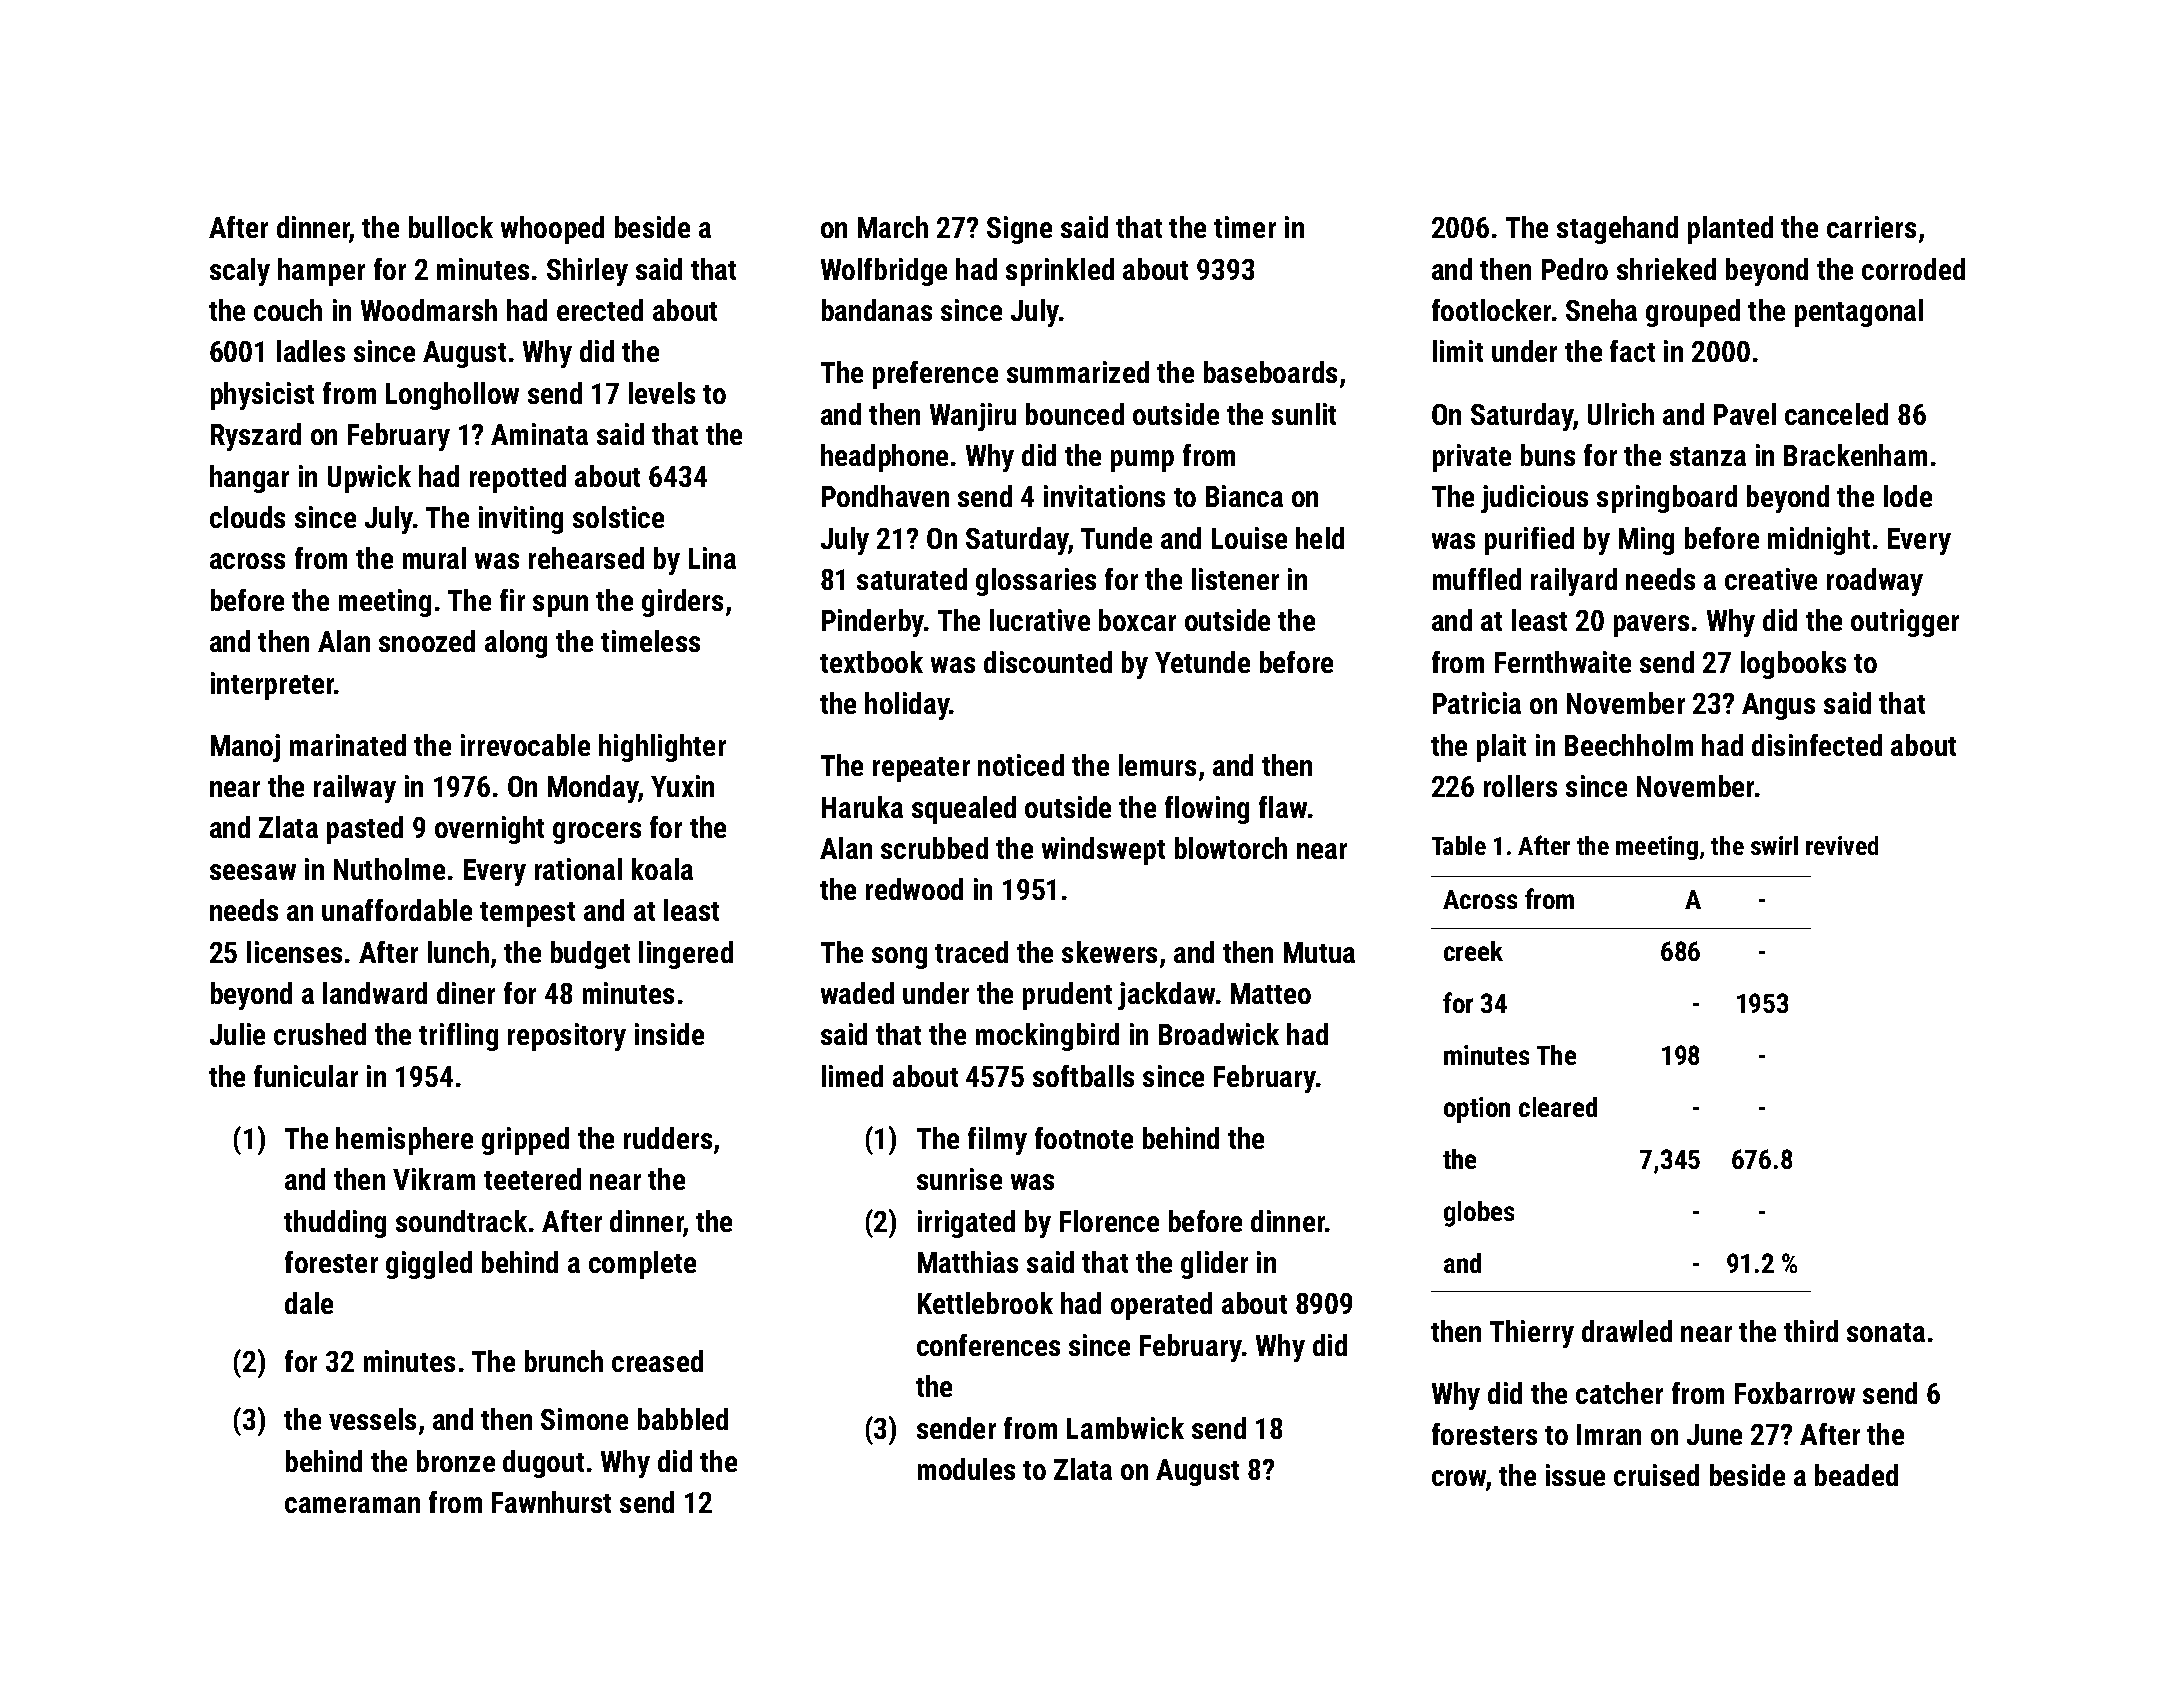  I want to click on windswept, so click(1103, 851).
